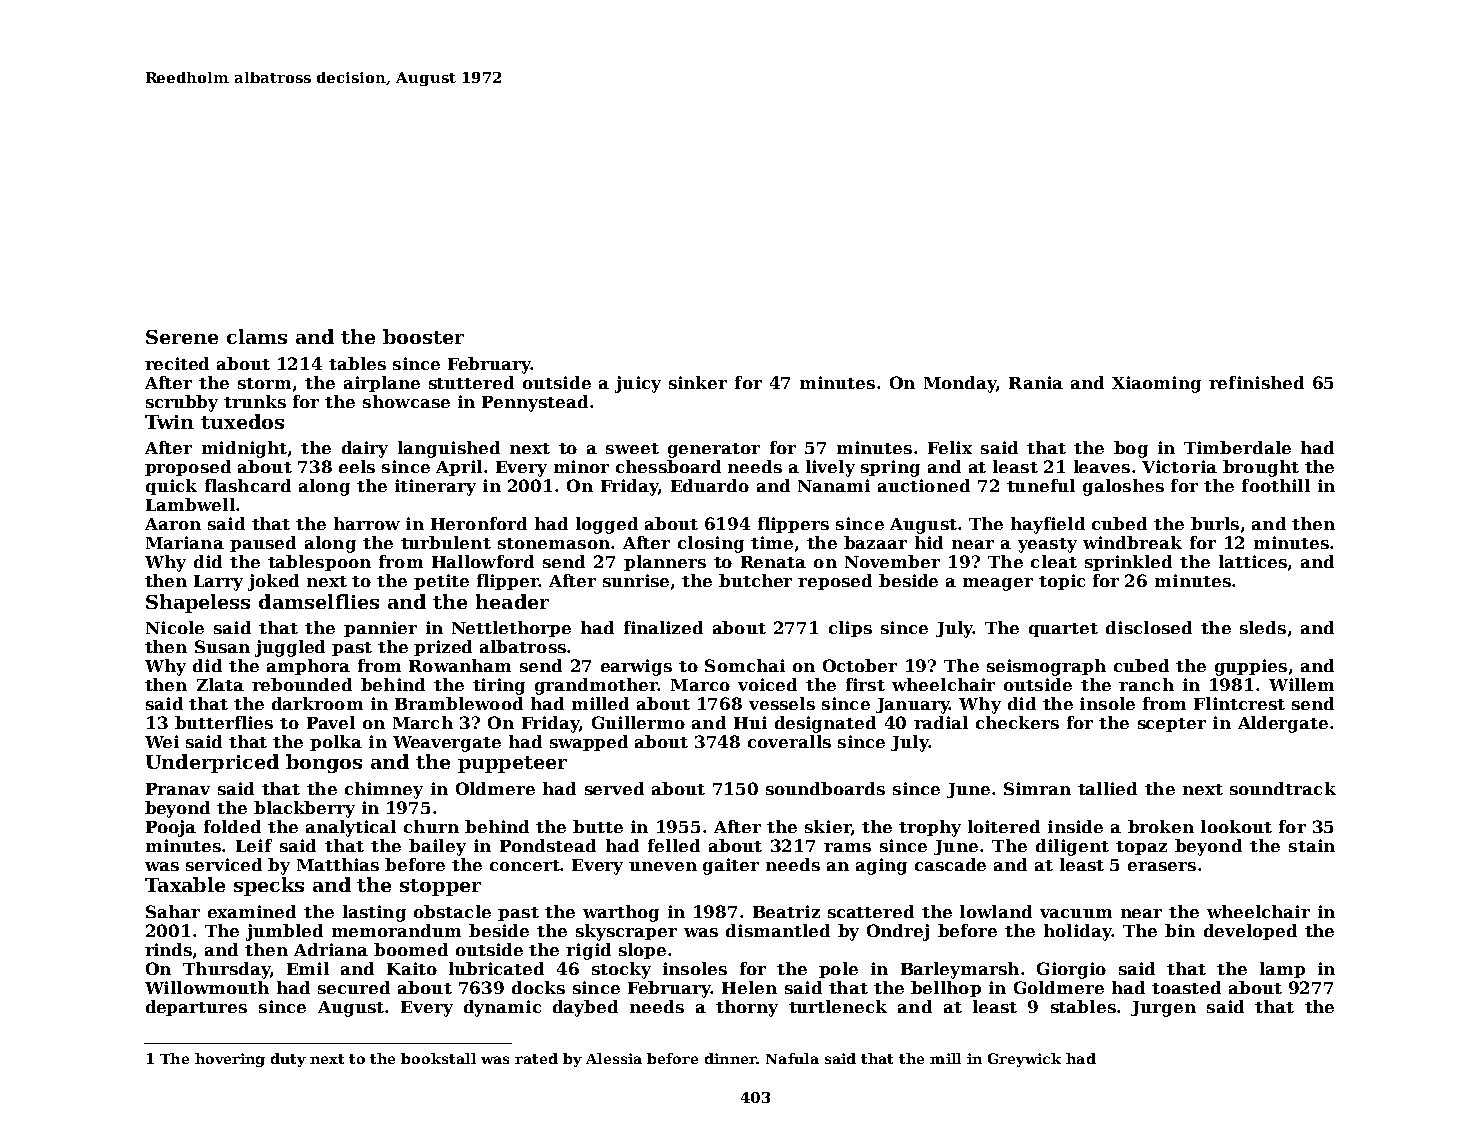  Describe the element at coordinates (998, 584) in the document. I see `meager` at that location.
